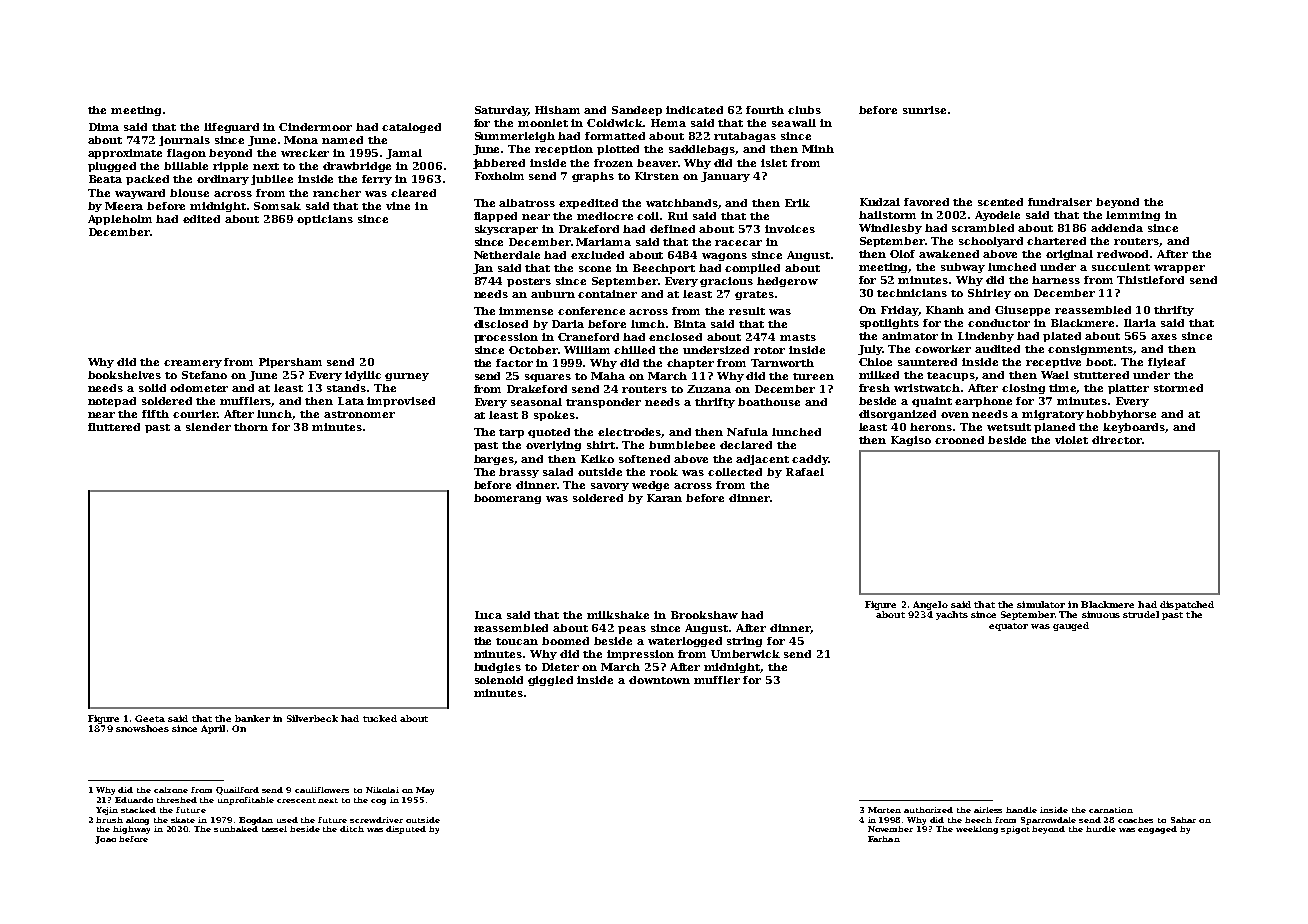  Describe the element at coordinates (745, 654) in the page. I see `Umberwick` at that location.
